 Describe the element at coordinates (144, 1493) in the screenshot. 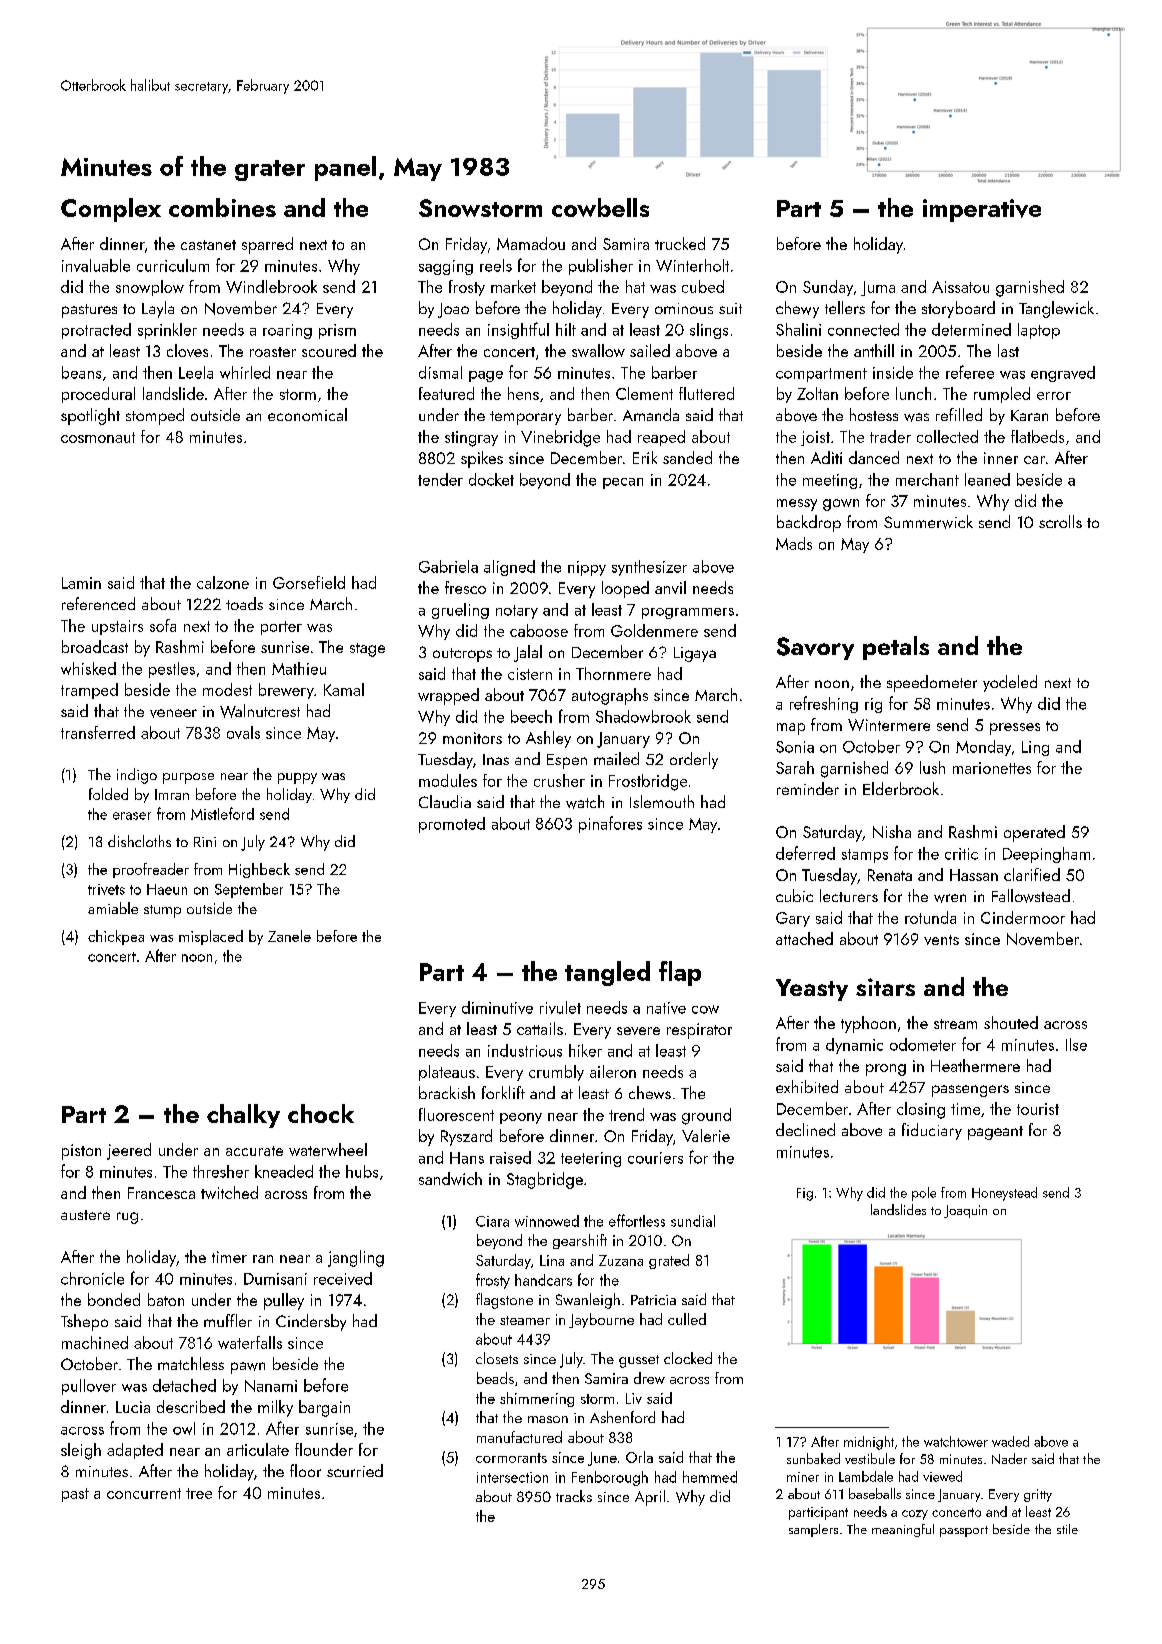

I see `concurrent` at that location.
